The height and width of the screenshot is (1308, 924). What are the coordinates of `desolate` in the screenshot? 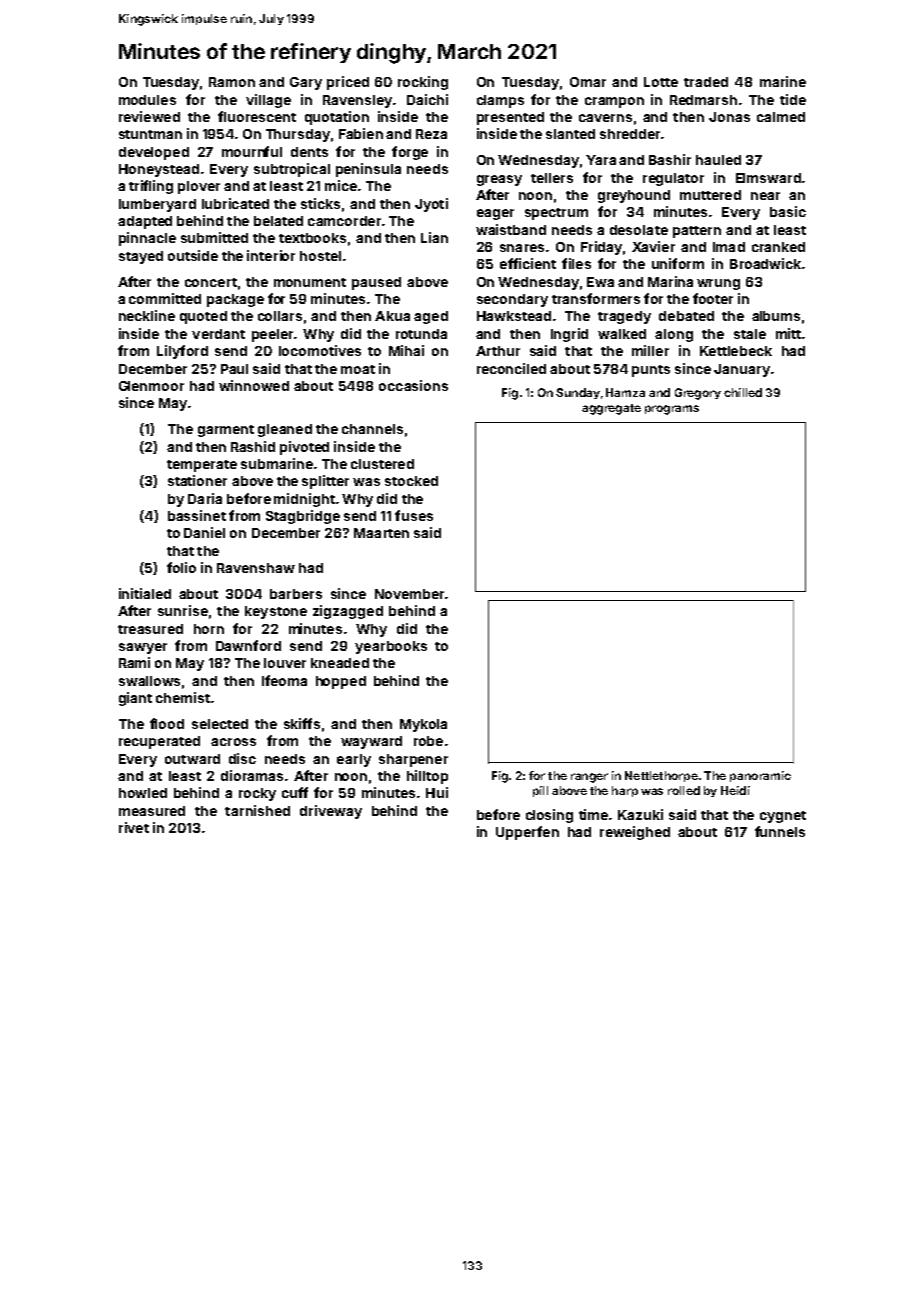 It's located at (639, 230).
